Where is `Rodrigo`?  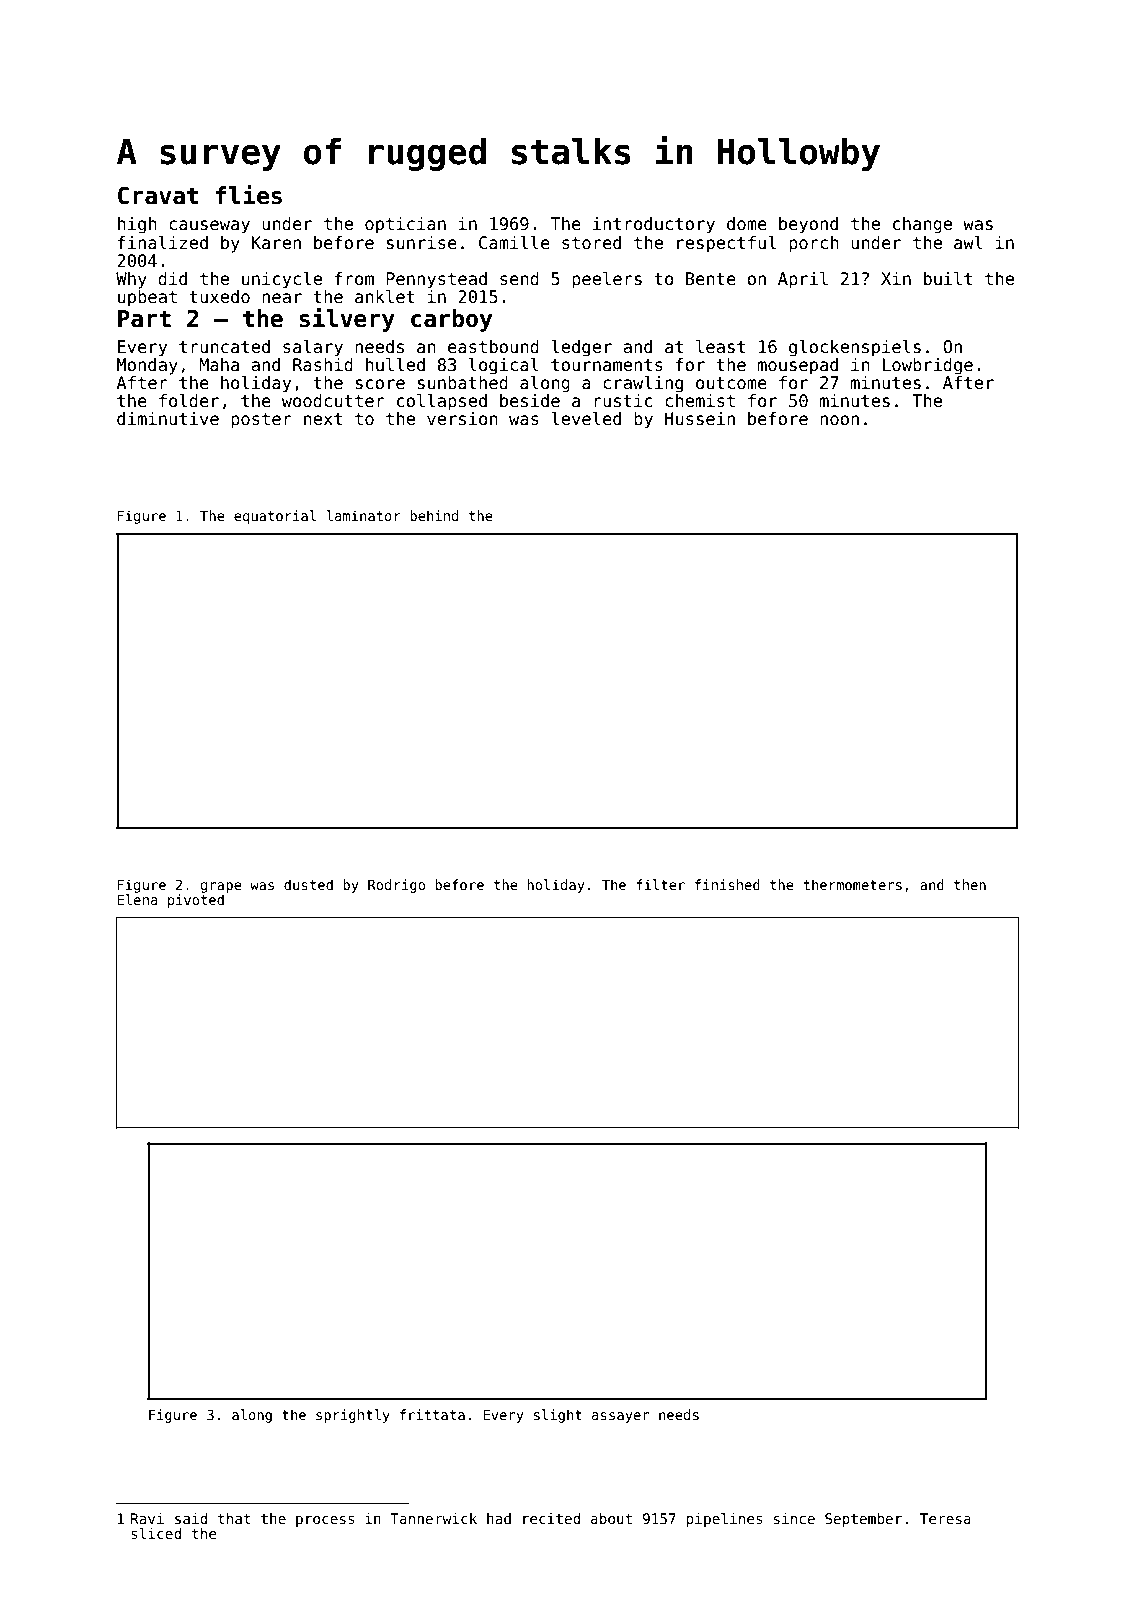
Rodrigo is located at coordinates (396, 886).
